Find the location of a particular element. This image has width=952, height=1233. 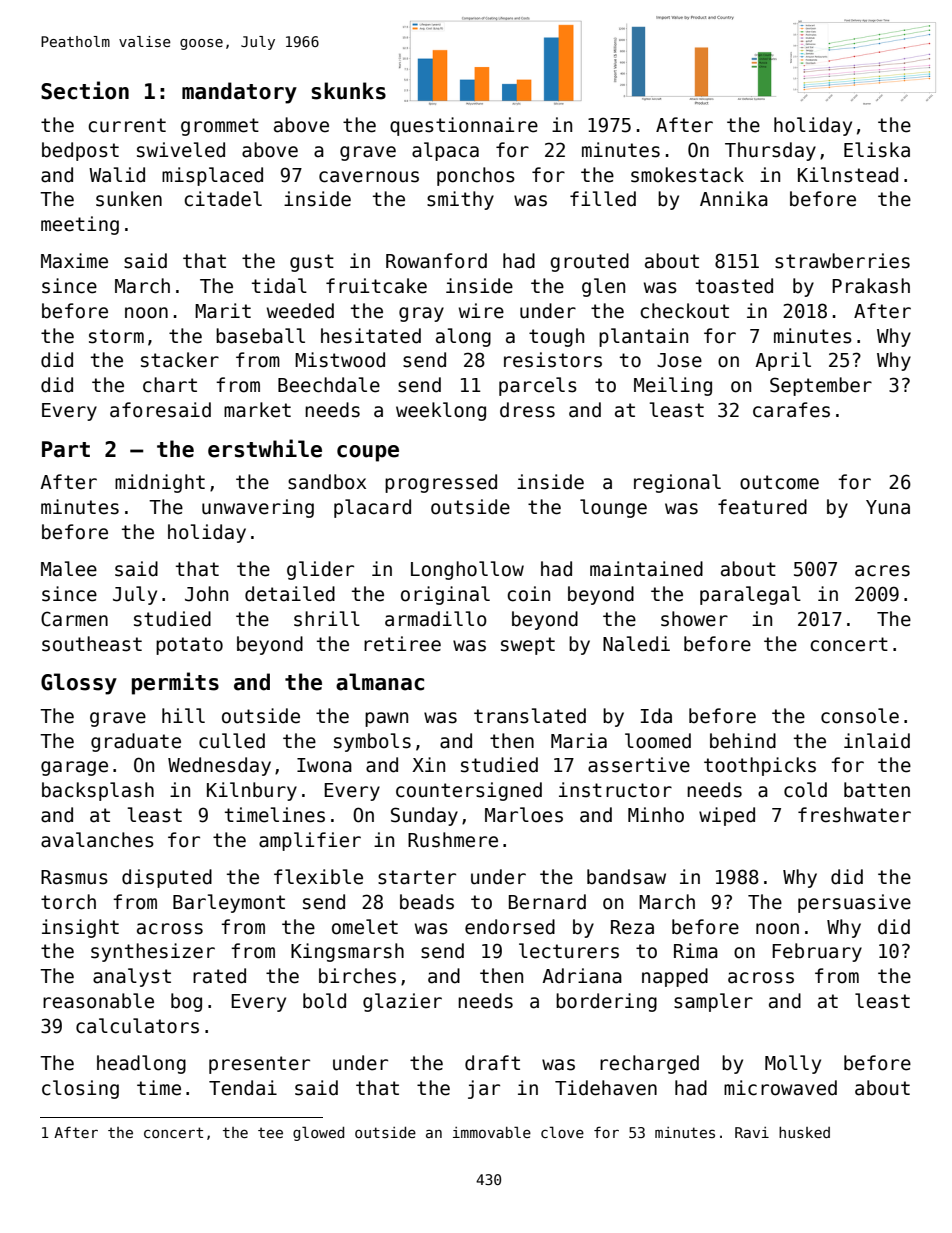

hill is located at coordinates (183, 715).
